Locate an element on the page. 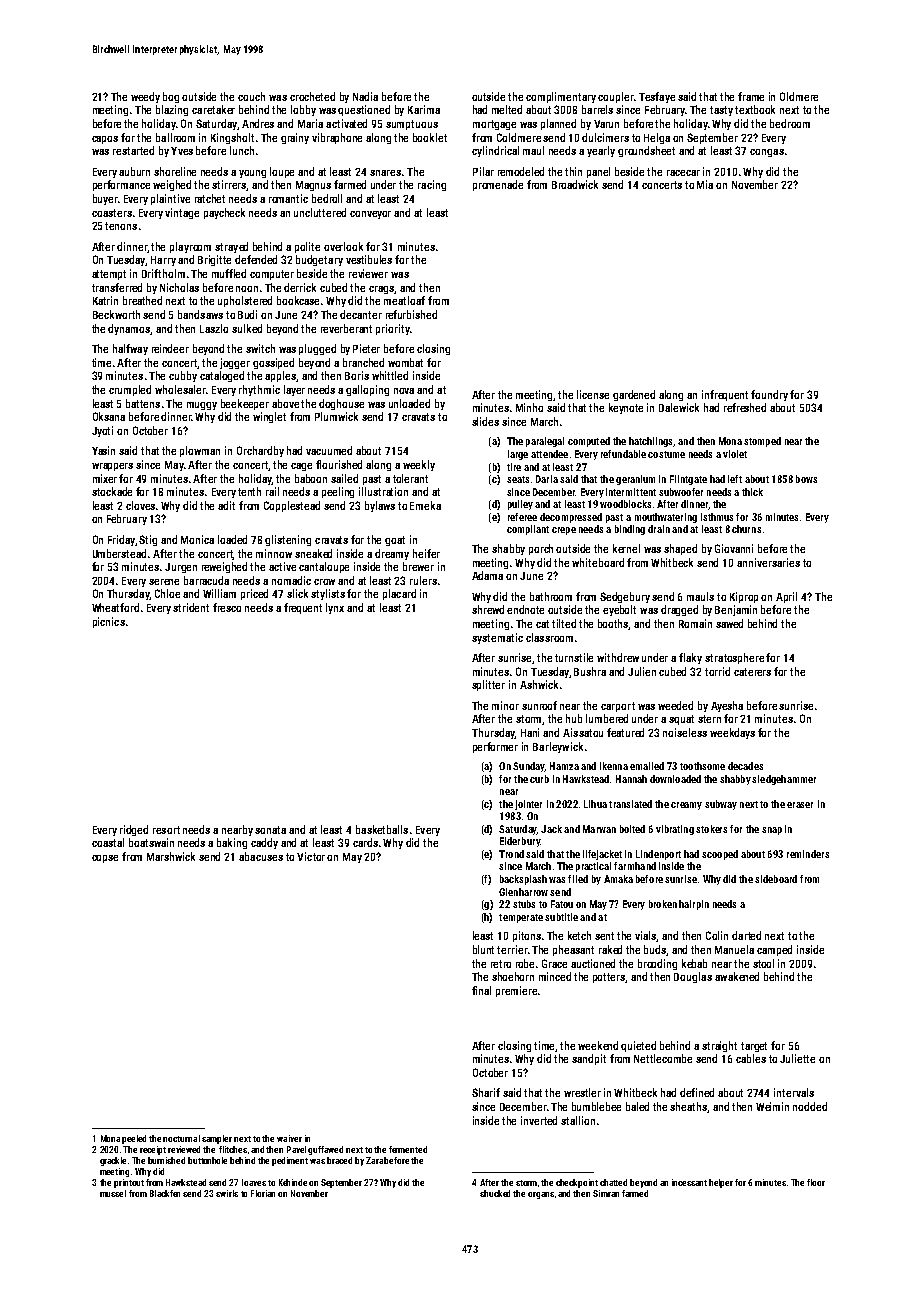 The image size is (924, 1308). promenade is located at coordinates (498, 185).
